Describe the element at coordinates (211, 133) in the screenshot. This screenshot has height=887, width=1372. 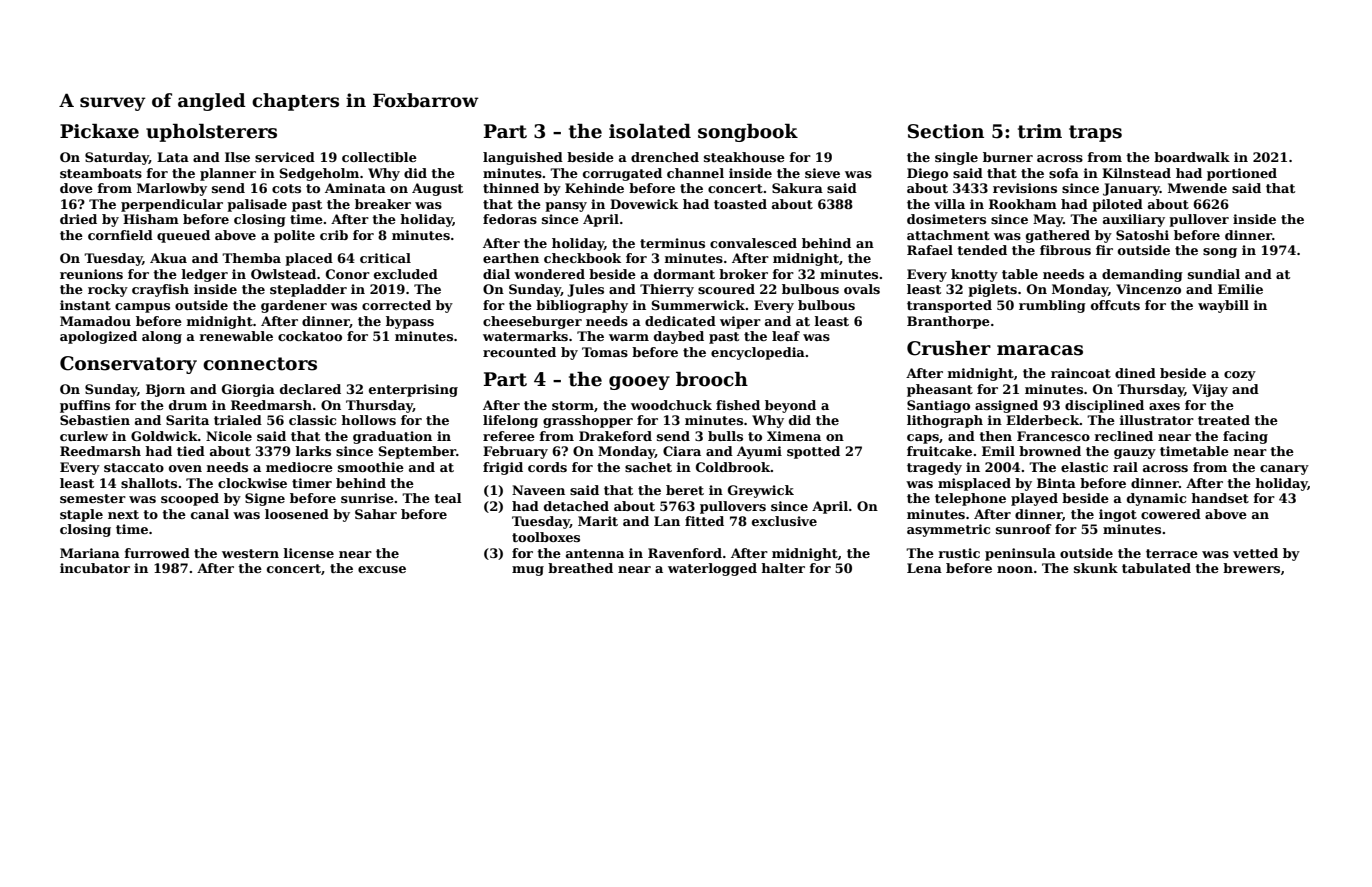
I see `upholsterers` at that location.
